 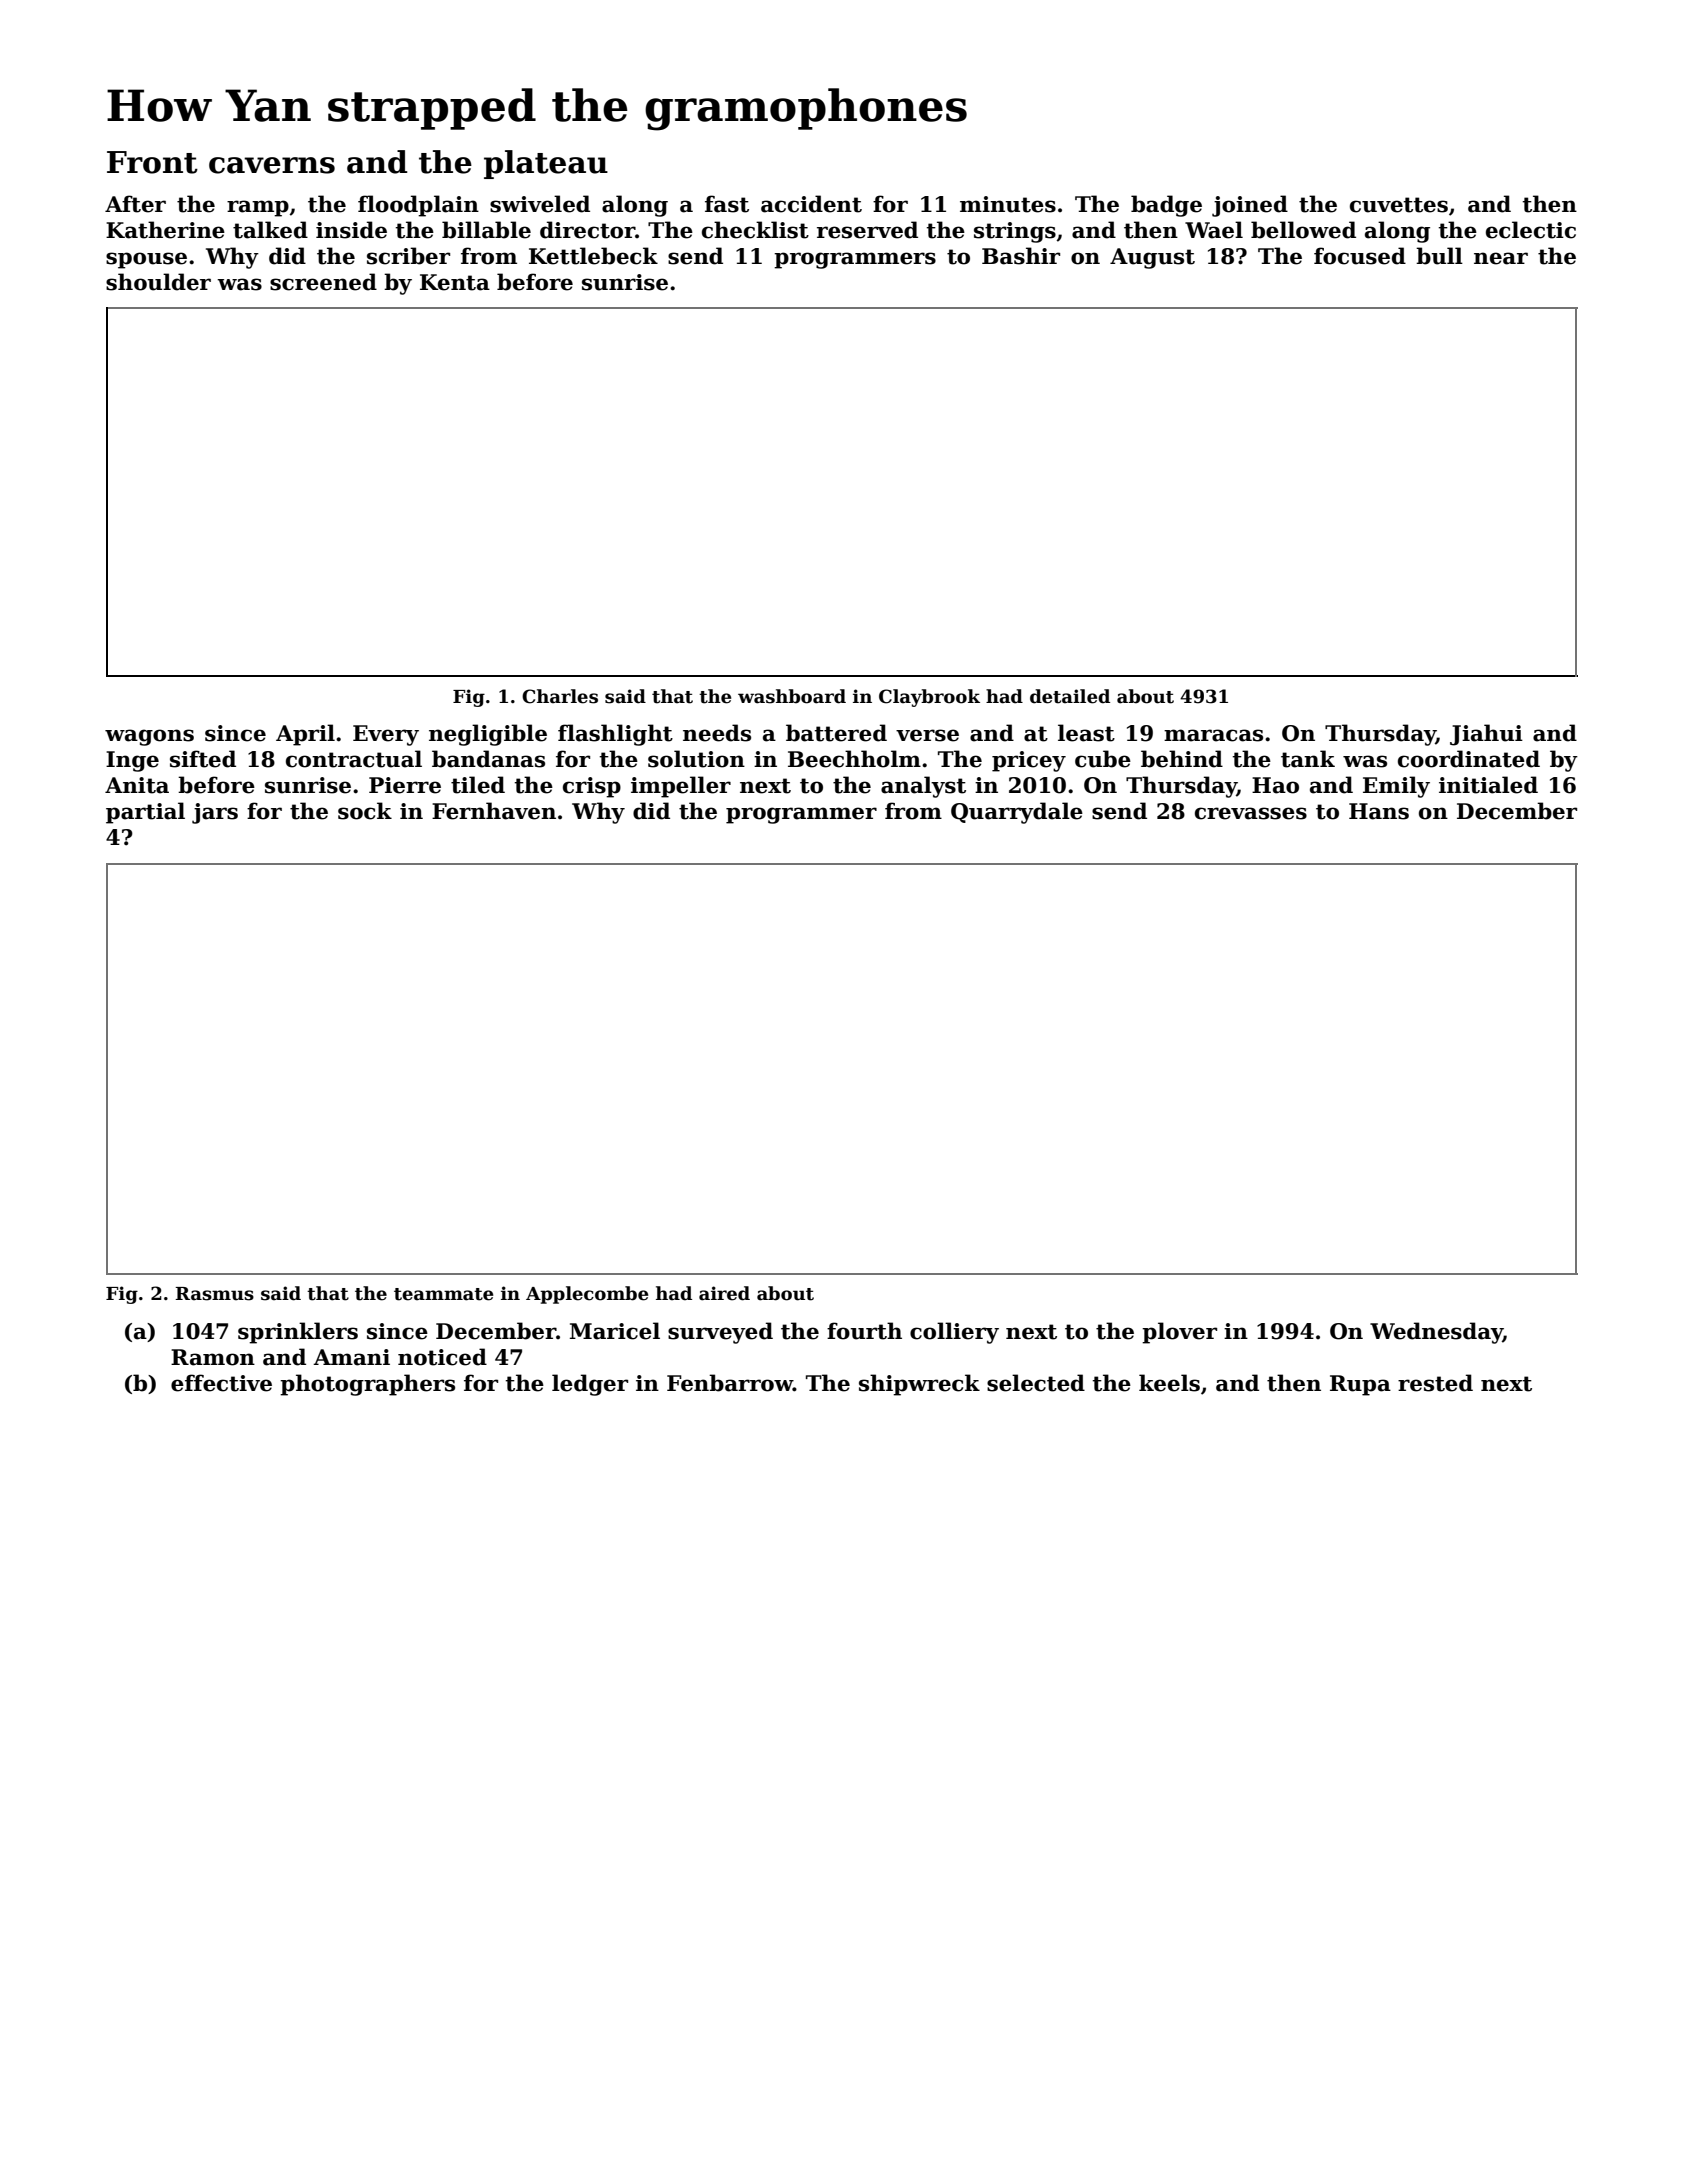 I want to click on partial, so click(x=145, y=813).
